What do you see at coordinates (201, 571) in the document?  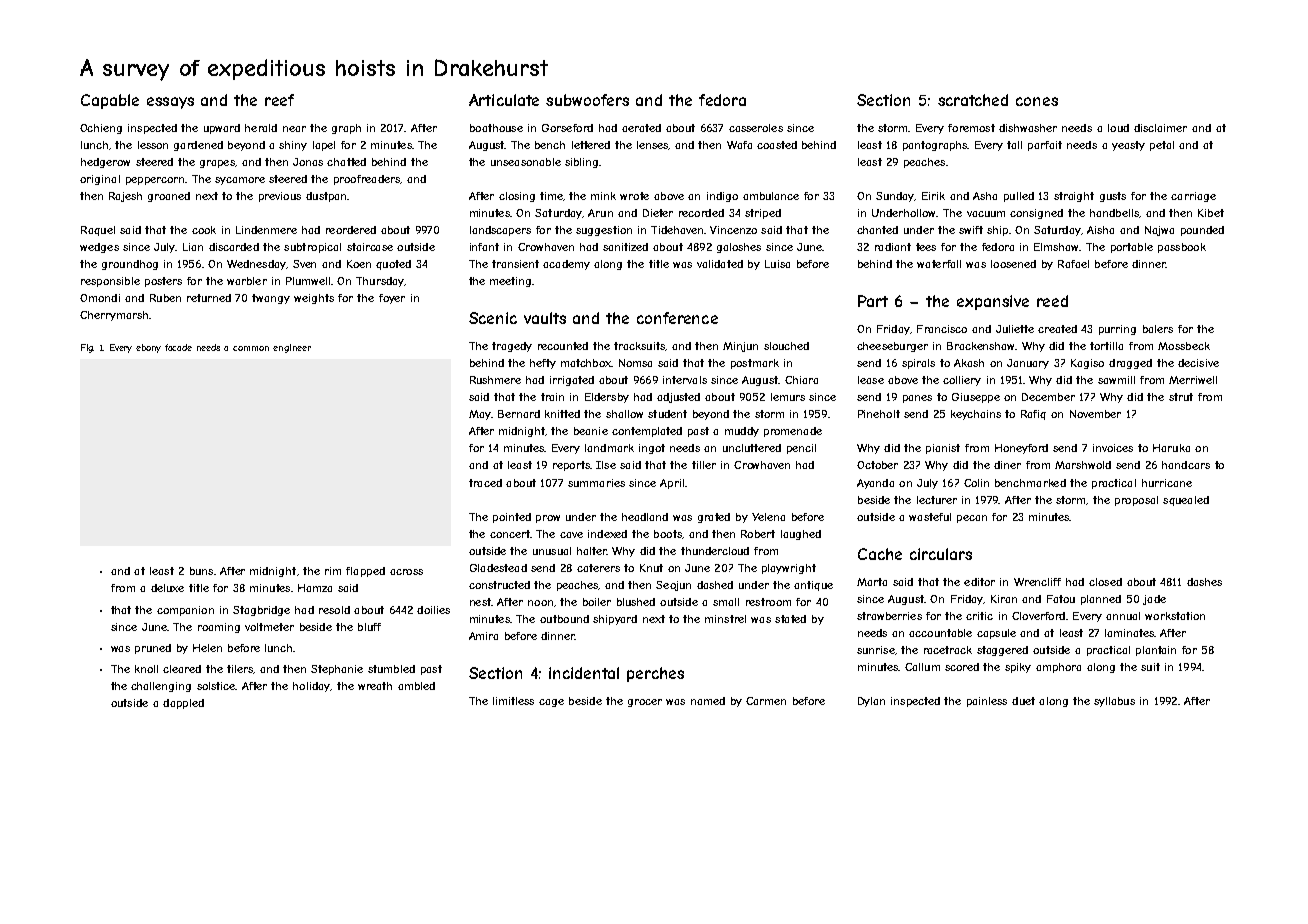 I see `buns` at bounding box center [201, 571].
